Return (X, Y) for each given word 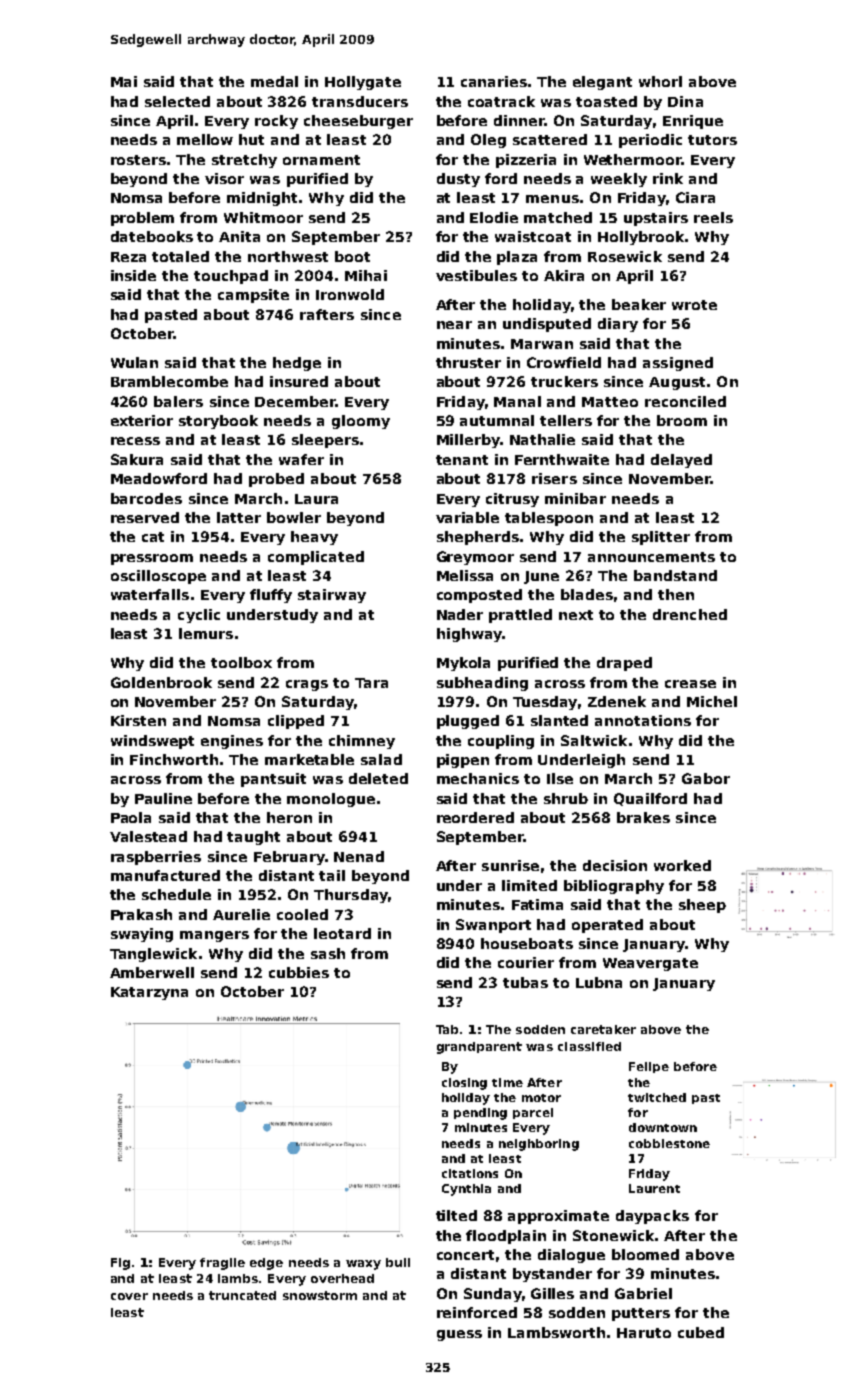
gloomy (361, 422)
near (454, 325)
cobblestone (669, 1143)
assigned (678, 364)
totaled (180, 256)
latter (239, 517)
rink (668, 178)
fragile (222, 1264)
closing (464, 1084)
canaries (494, 81)
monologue (331, 800)
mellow (205, 139)
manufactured (165, 875)
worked (682, 865)
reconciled (685, 401)
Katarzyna (149, 993)
